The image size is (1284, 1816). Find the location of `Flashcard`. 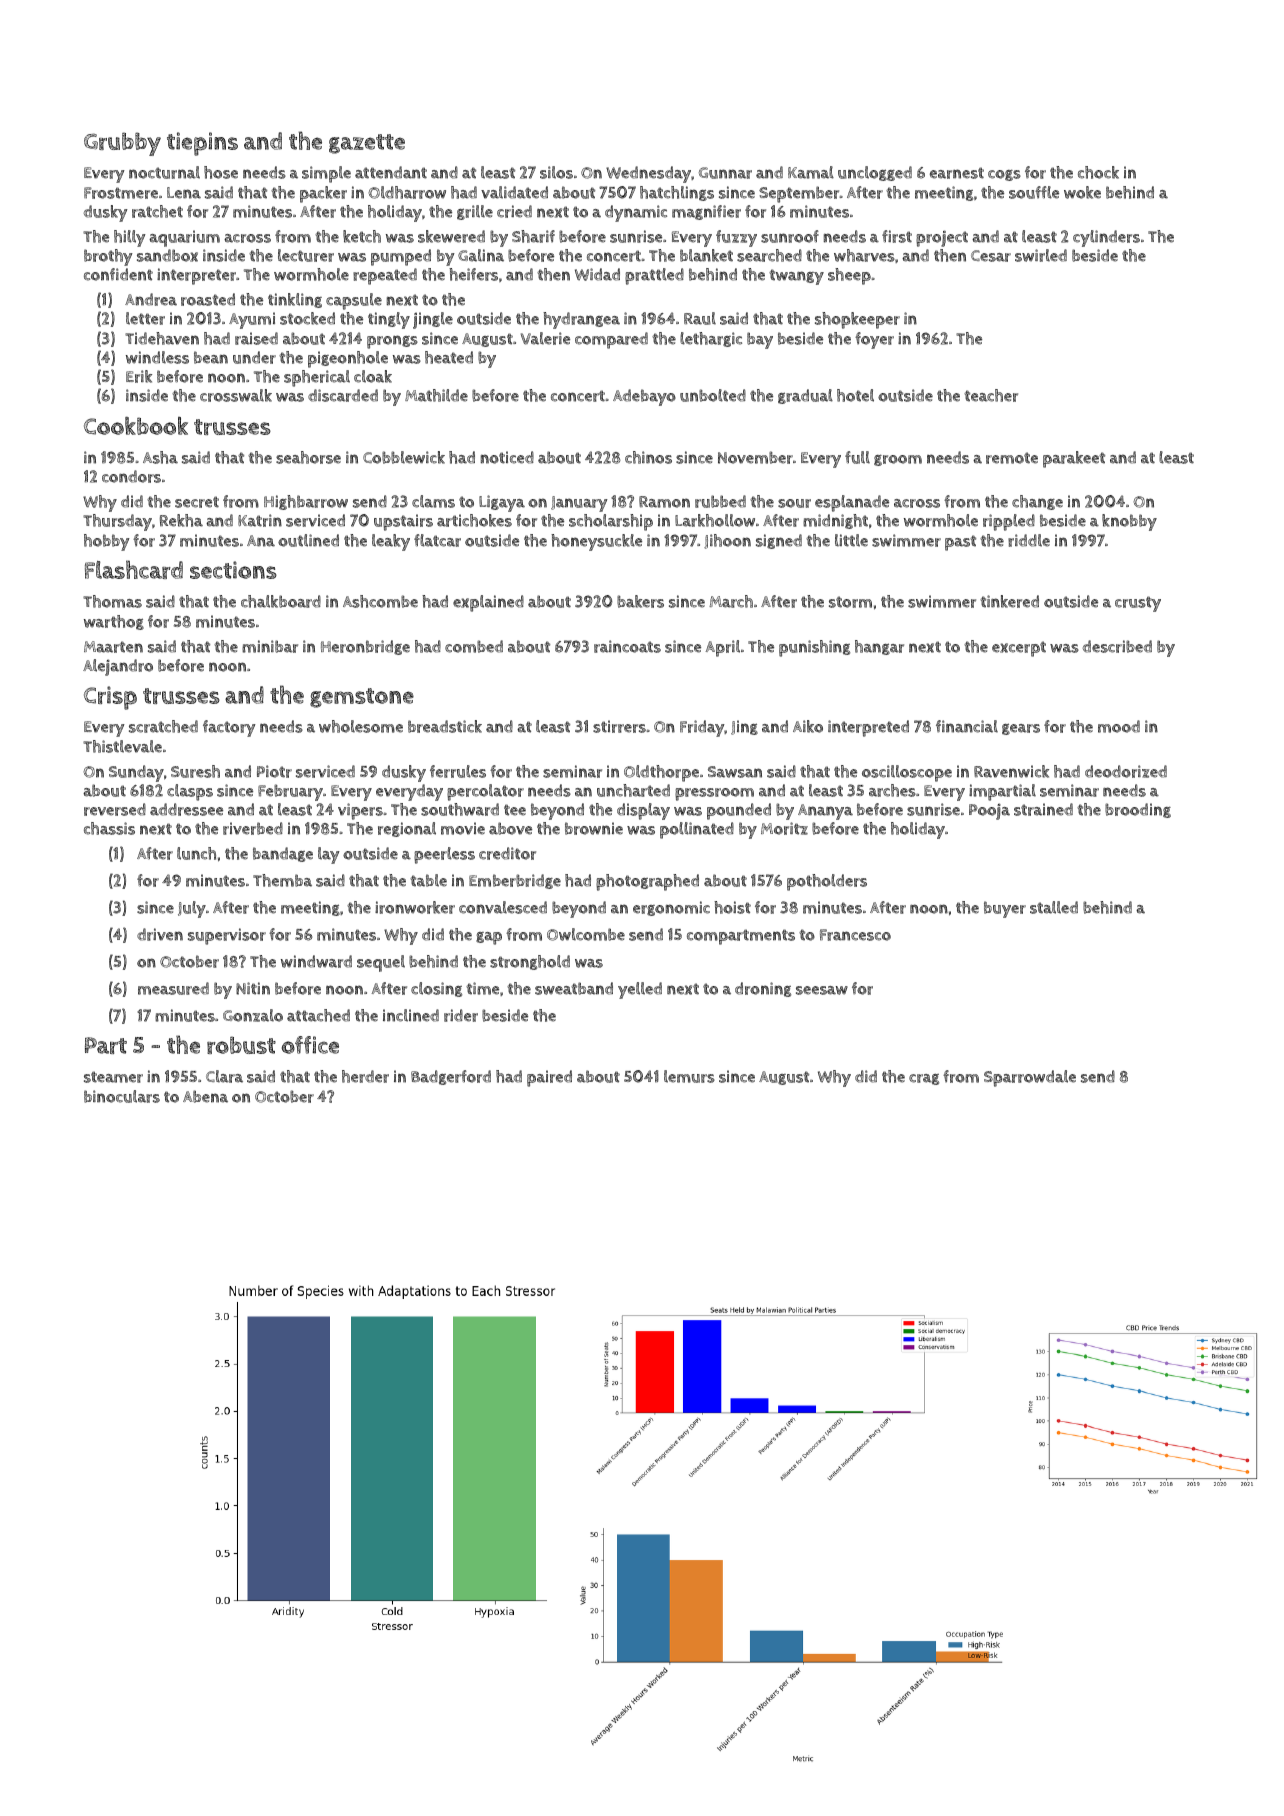

Flashcard is located at coordinates (134, 569).
